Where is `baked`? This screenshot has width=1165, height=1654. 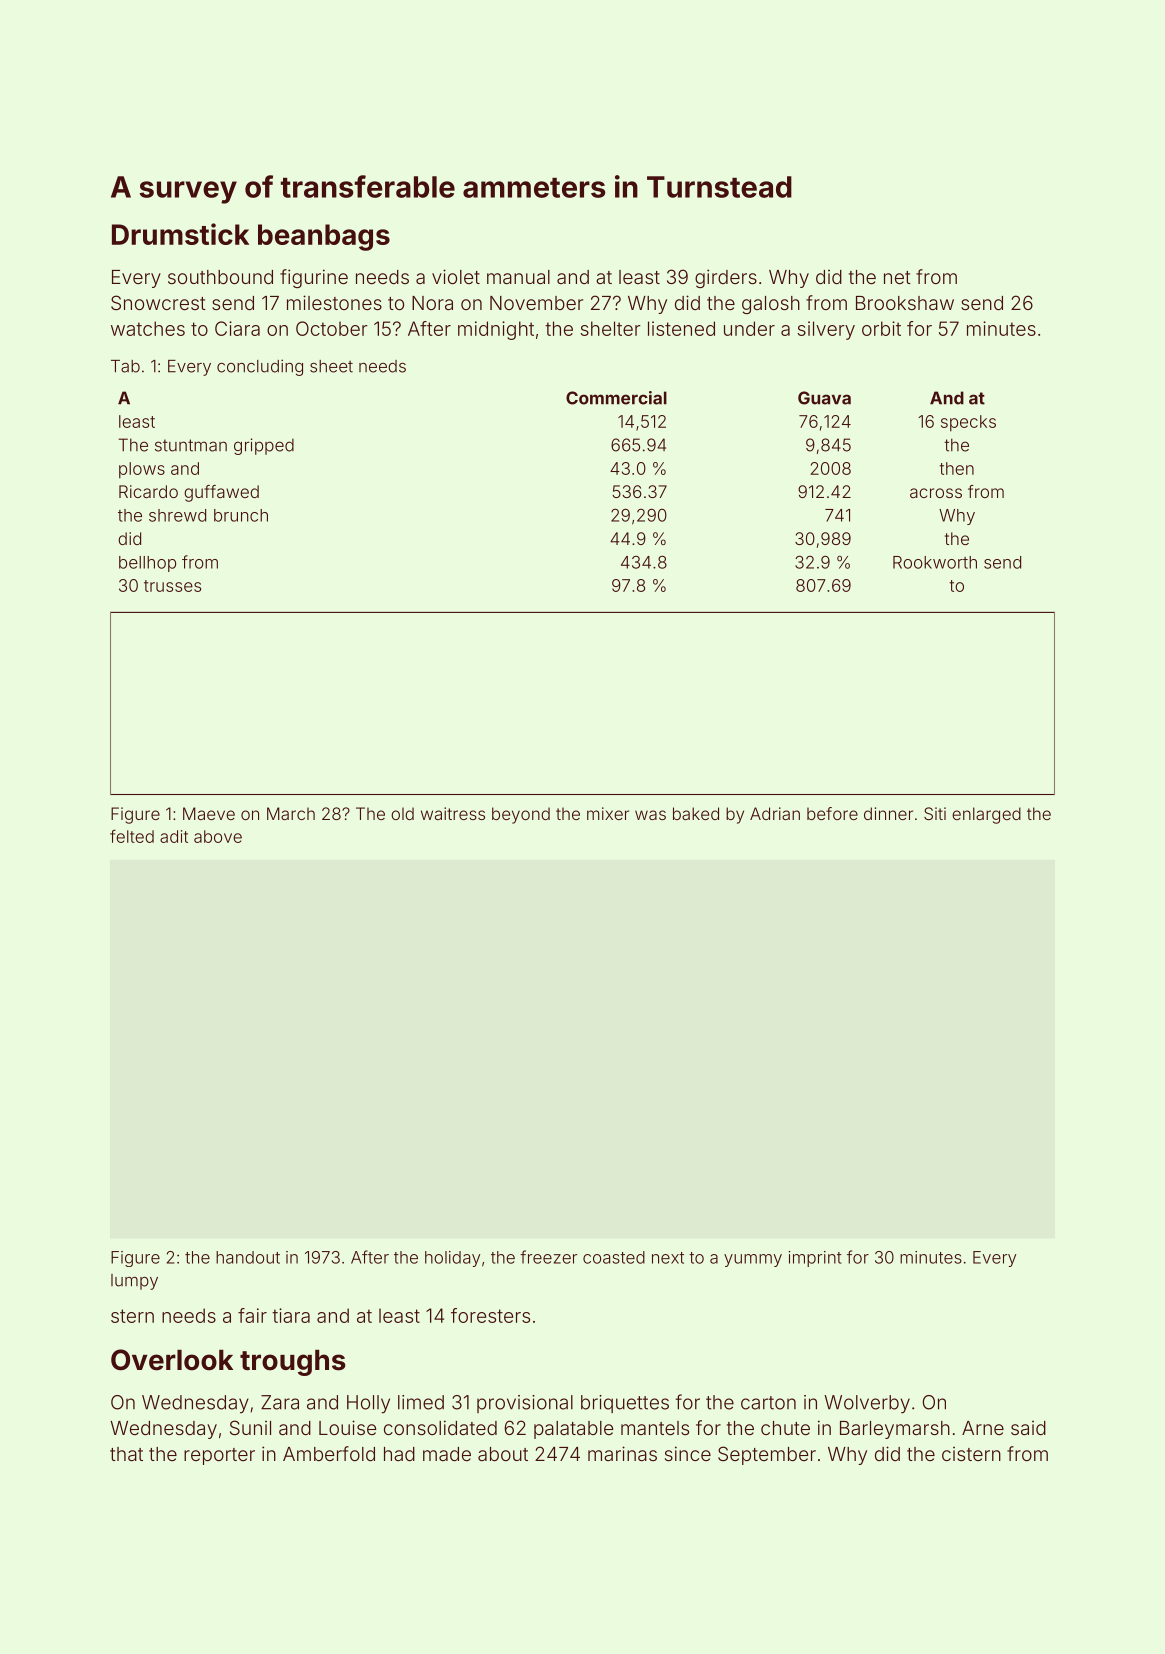
baked is located at coordinates (696, 813).
